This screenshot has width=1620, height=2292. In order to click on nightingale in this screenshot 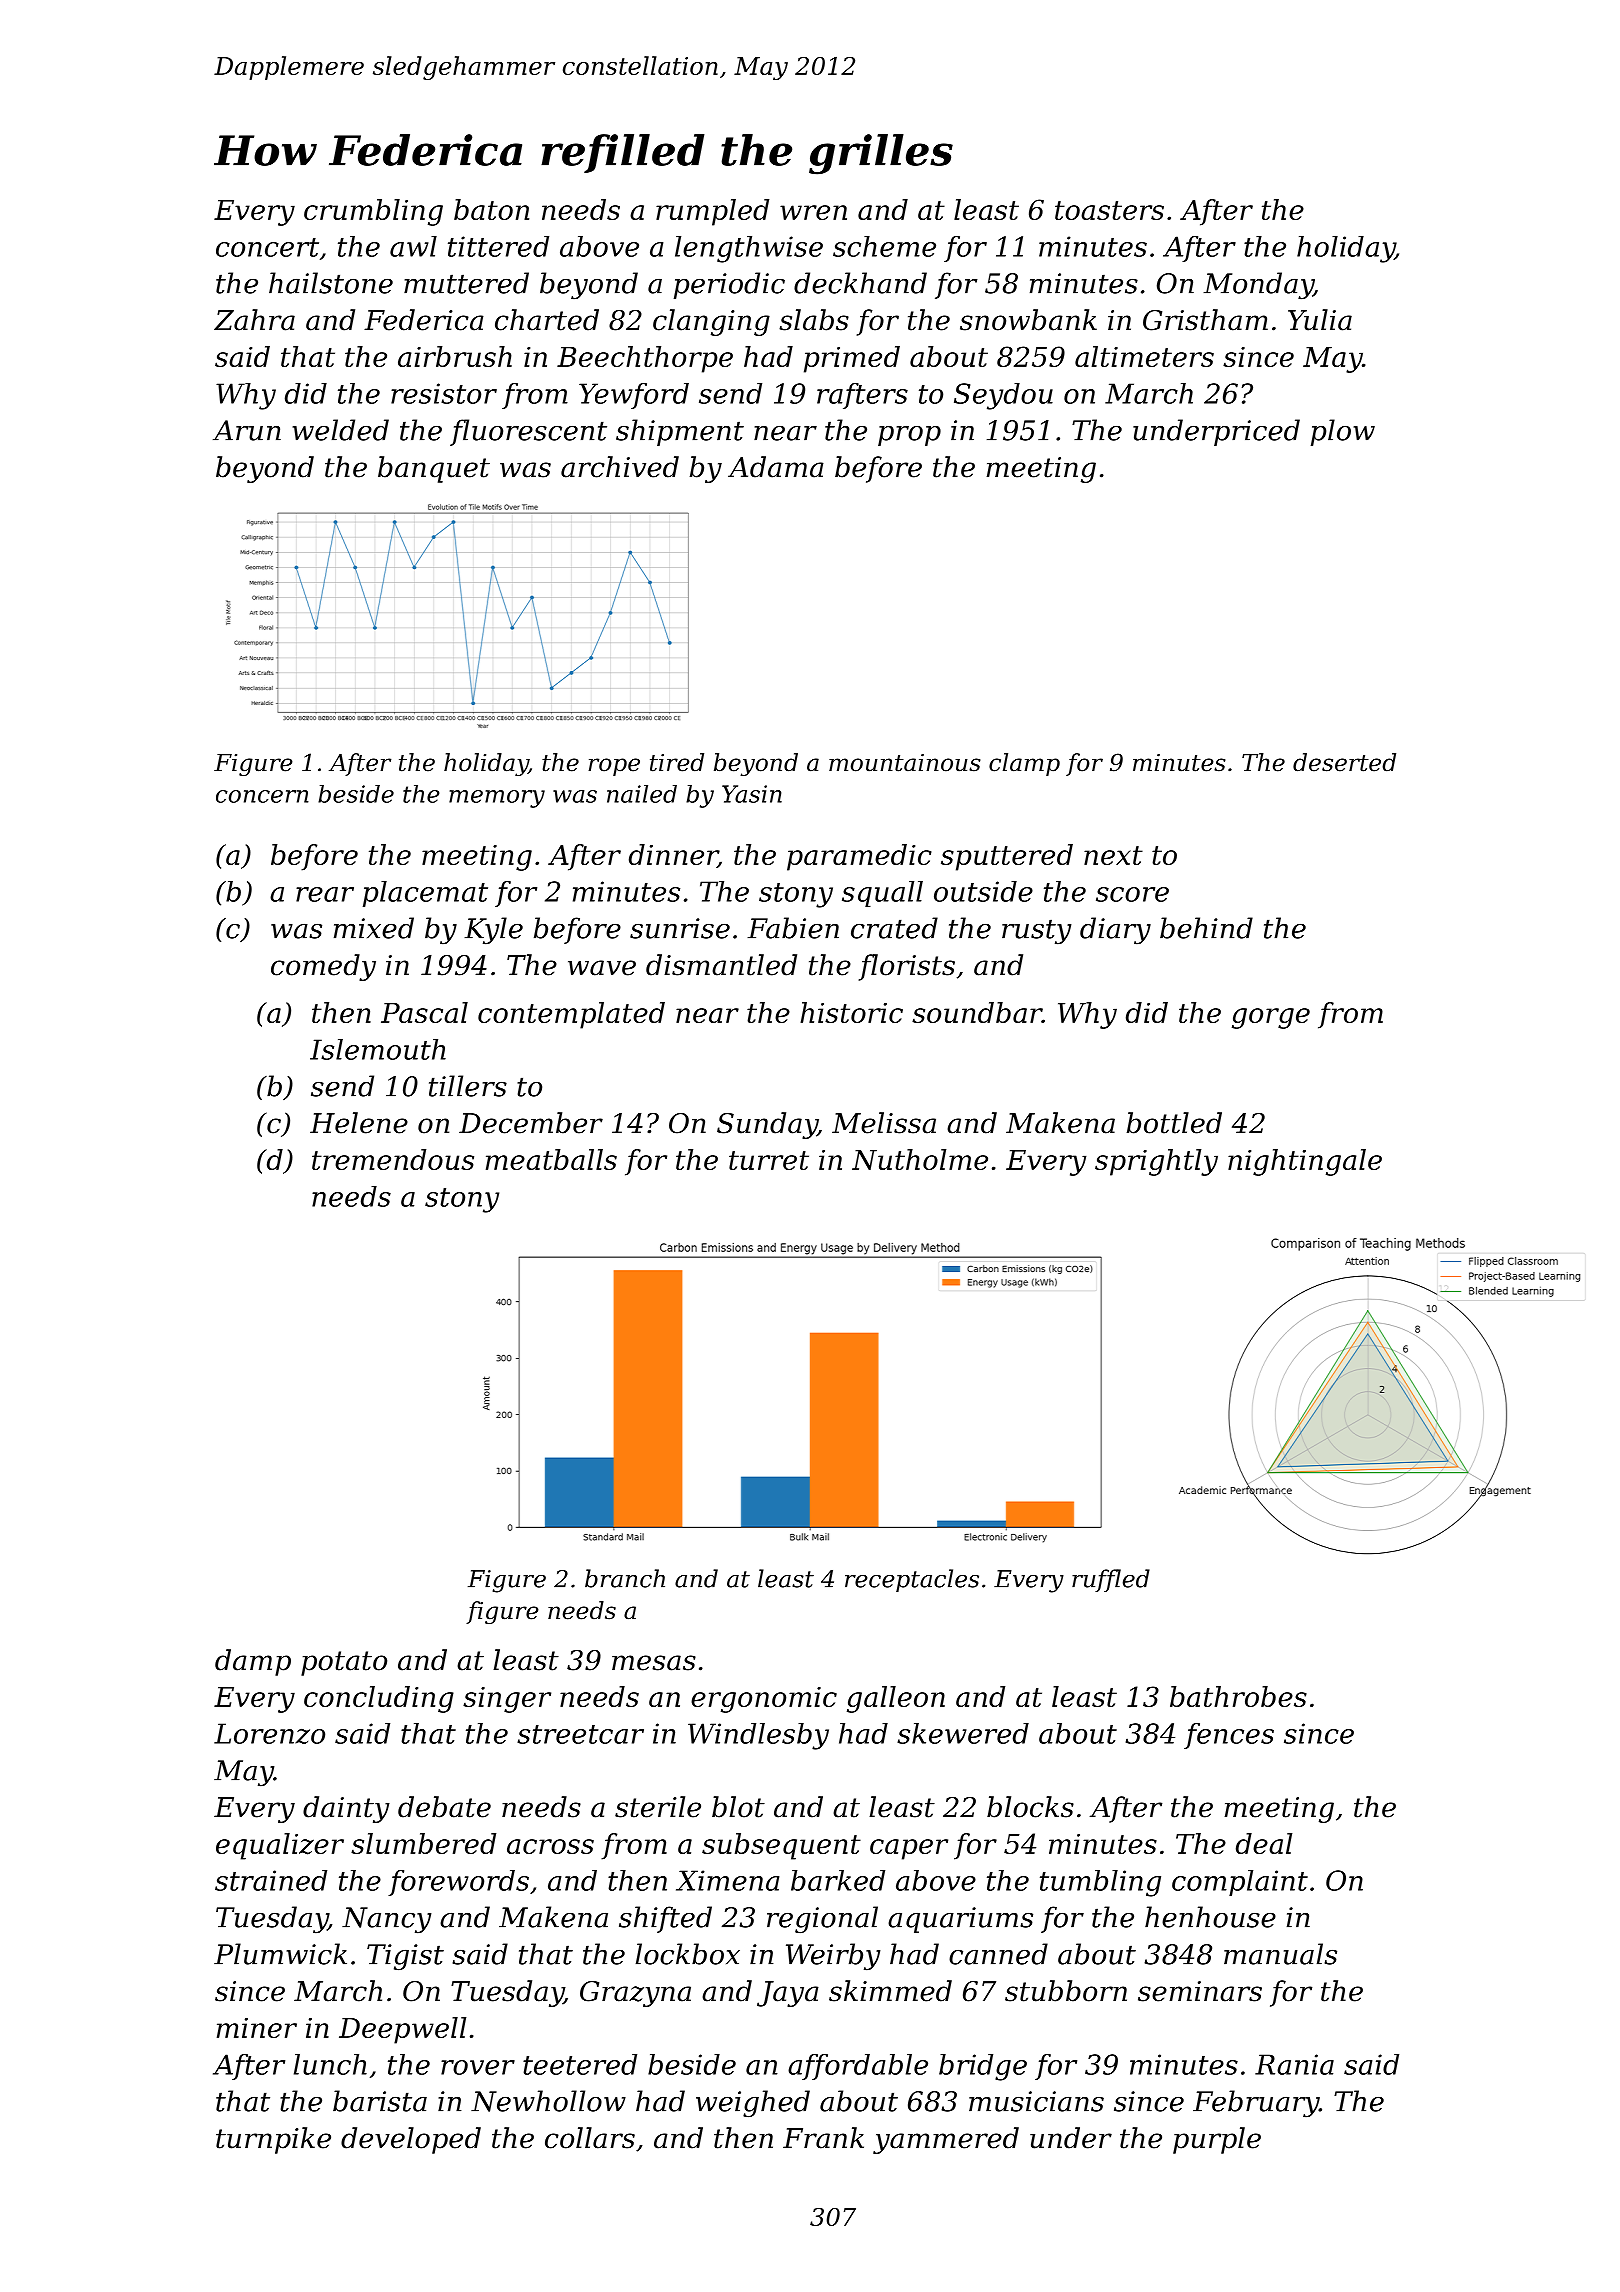, I will do `click(1305, 1162)`.
